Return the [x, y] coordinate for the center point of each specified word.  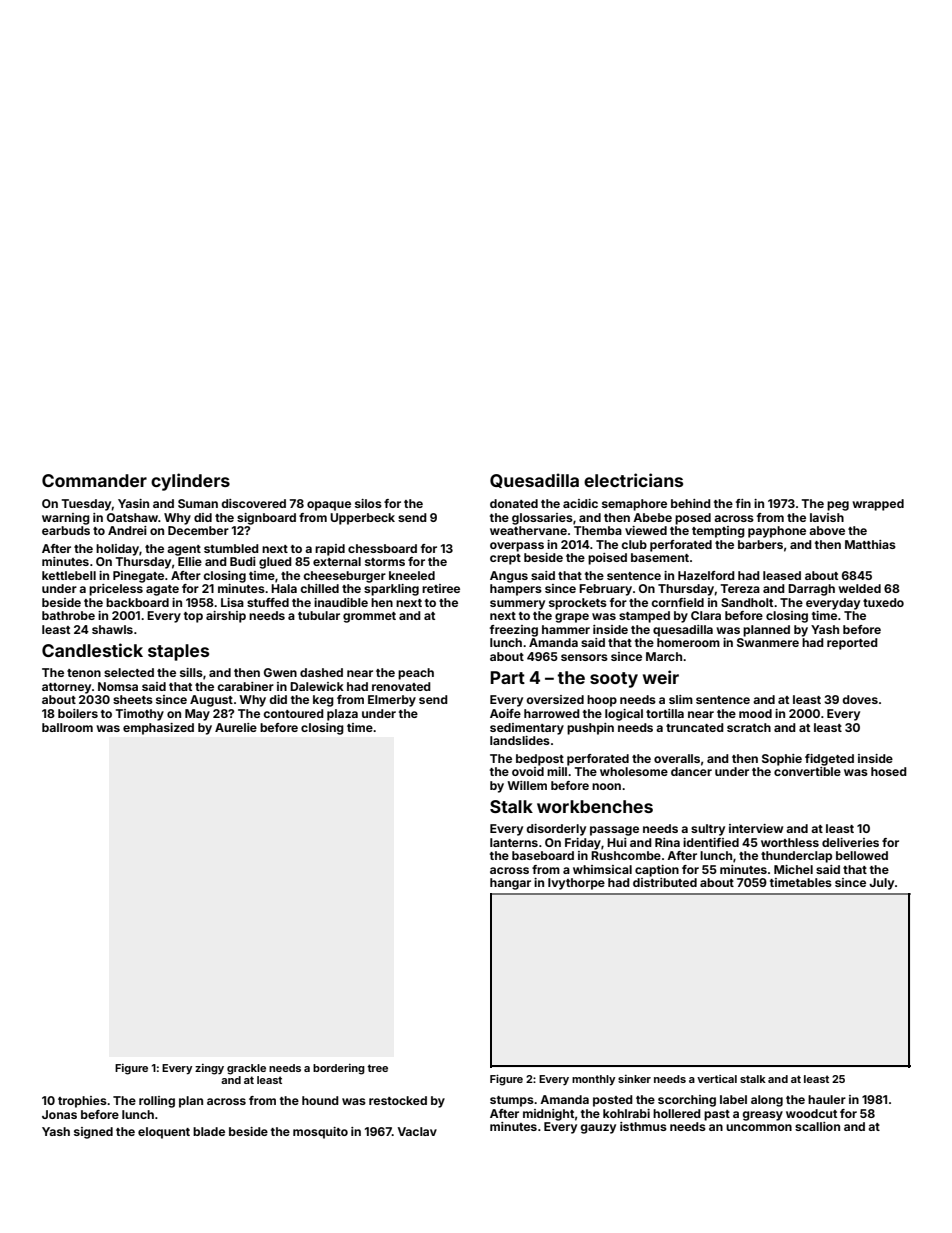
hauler [827, 1099]
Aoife [505, 713]
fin [743, 503]
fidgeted [829, 760]
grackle [246, 1069]
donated [514, 503]
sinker [634, 1079]
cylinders [190, 482]
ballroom [67, 727]
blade [209, 1131]
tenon [84, 673]
